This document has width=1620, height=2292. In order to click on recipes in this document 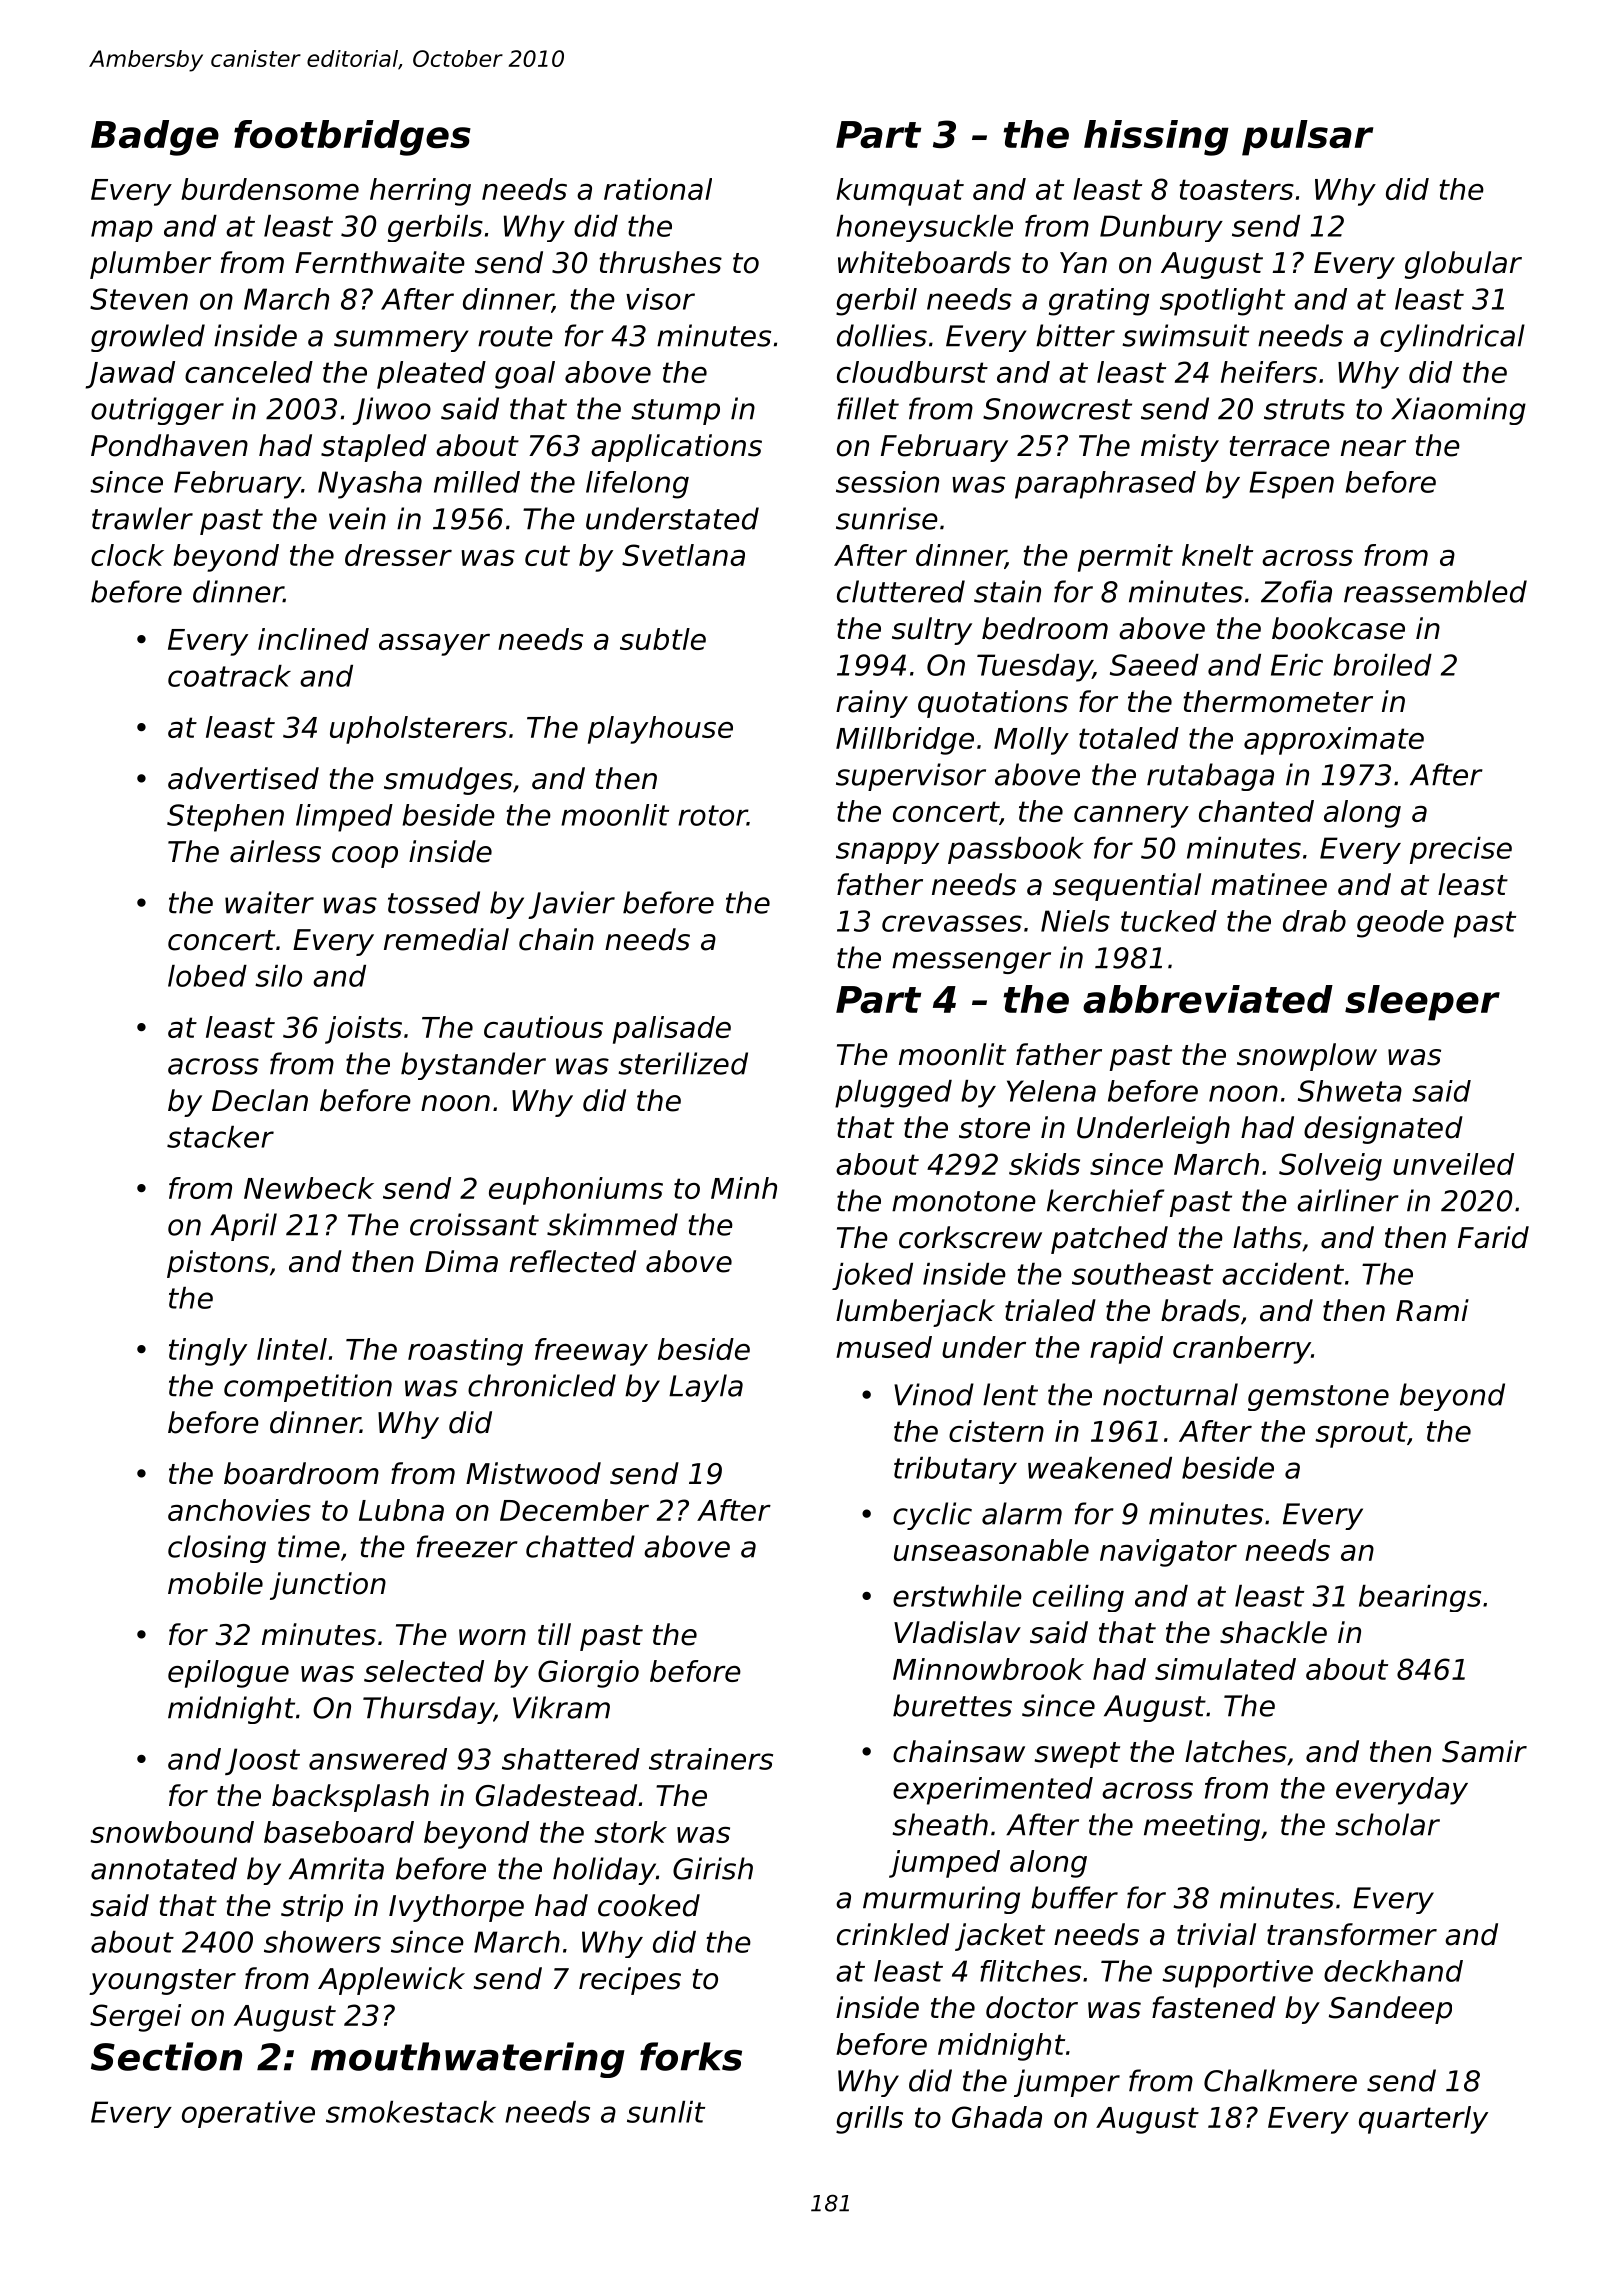, I will do `click(630, 1981)`.
